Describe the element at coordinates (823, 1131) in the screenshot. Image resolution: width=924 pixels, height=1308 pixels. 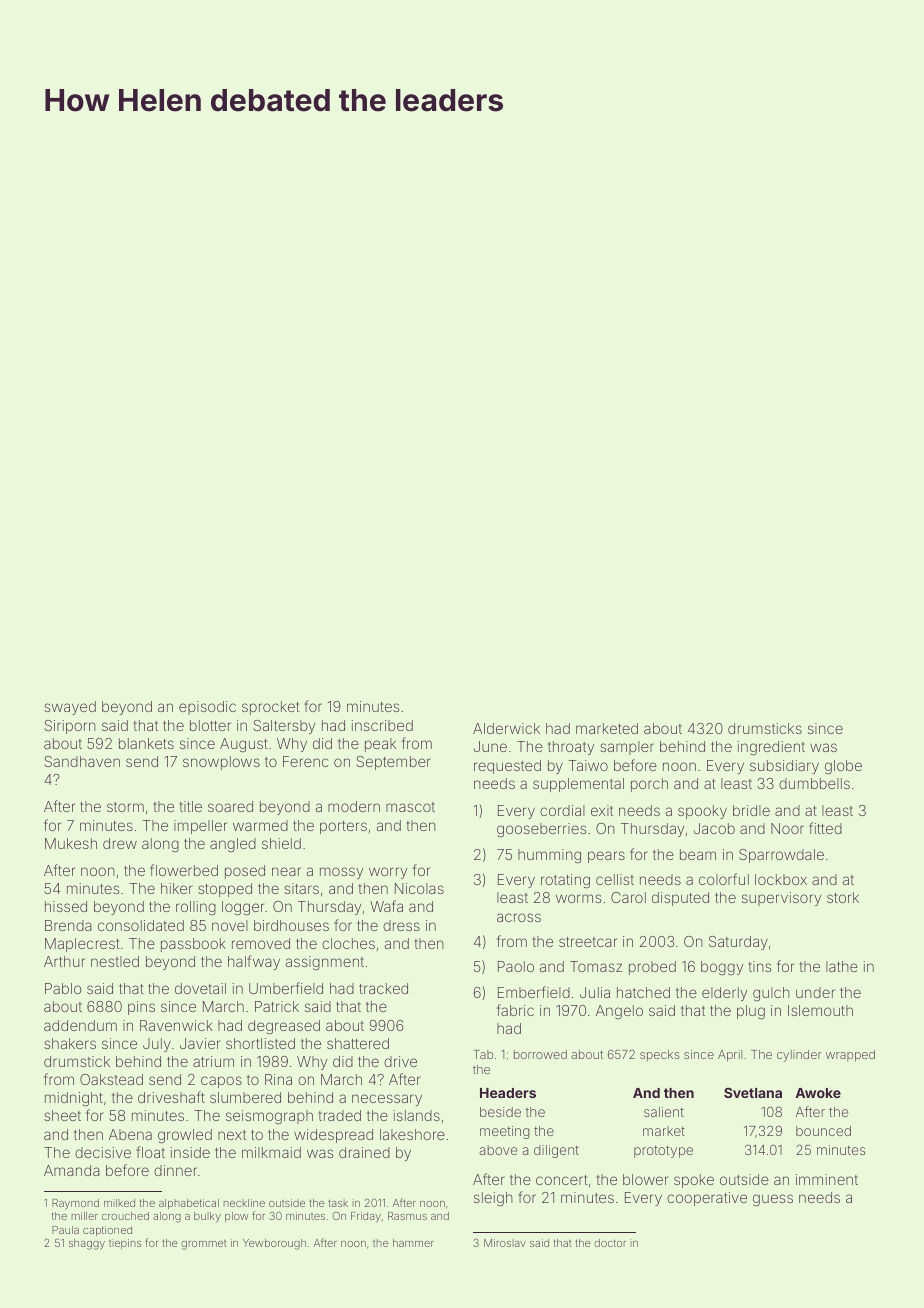
I see `bounced` at that location.
